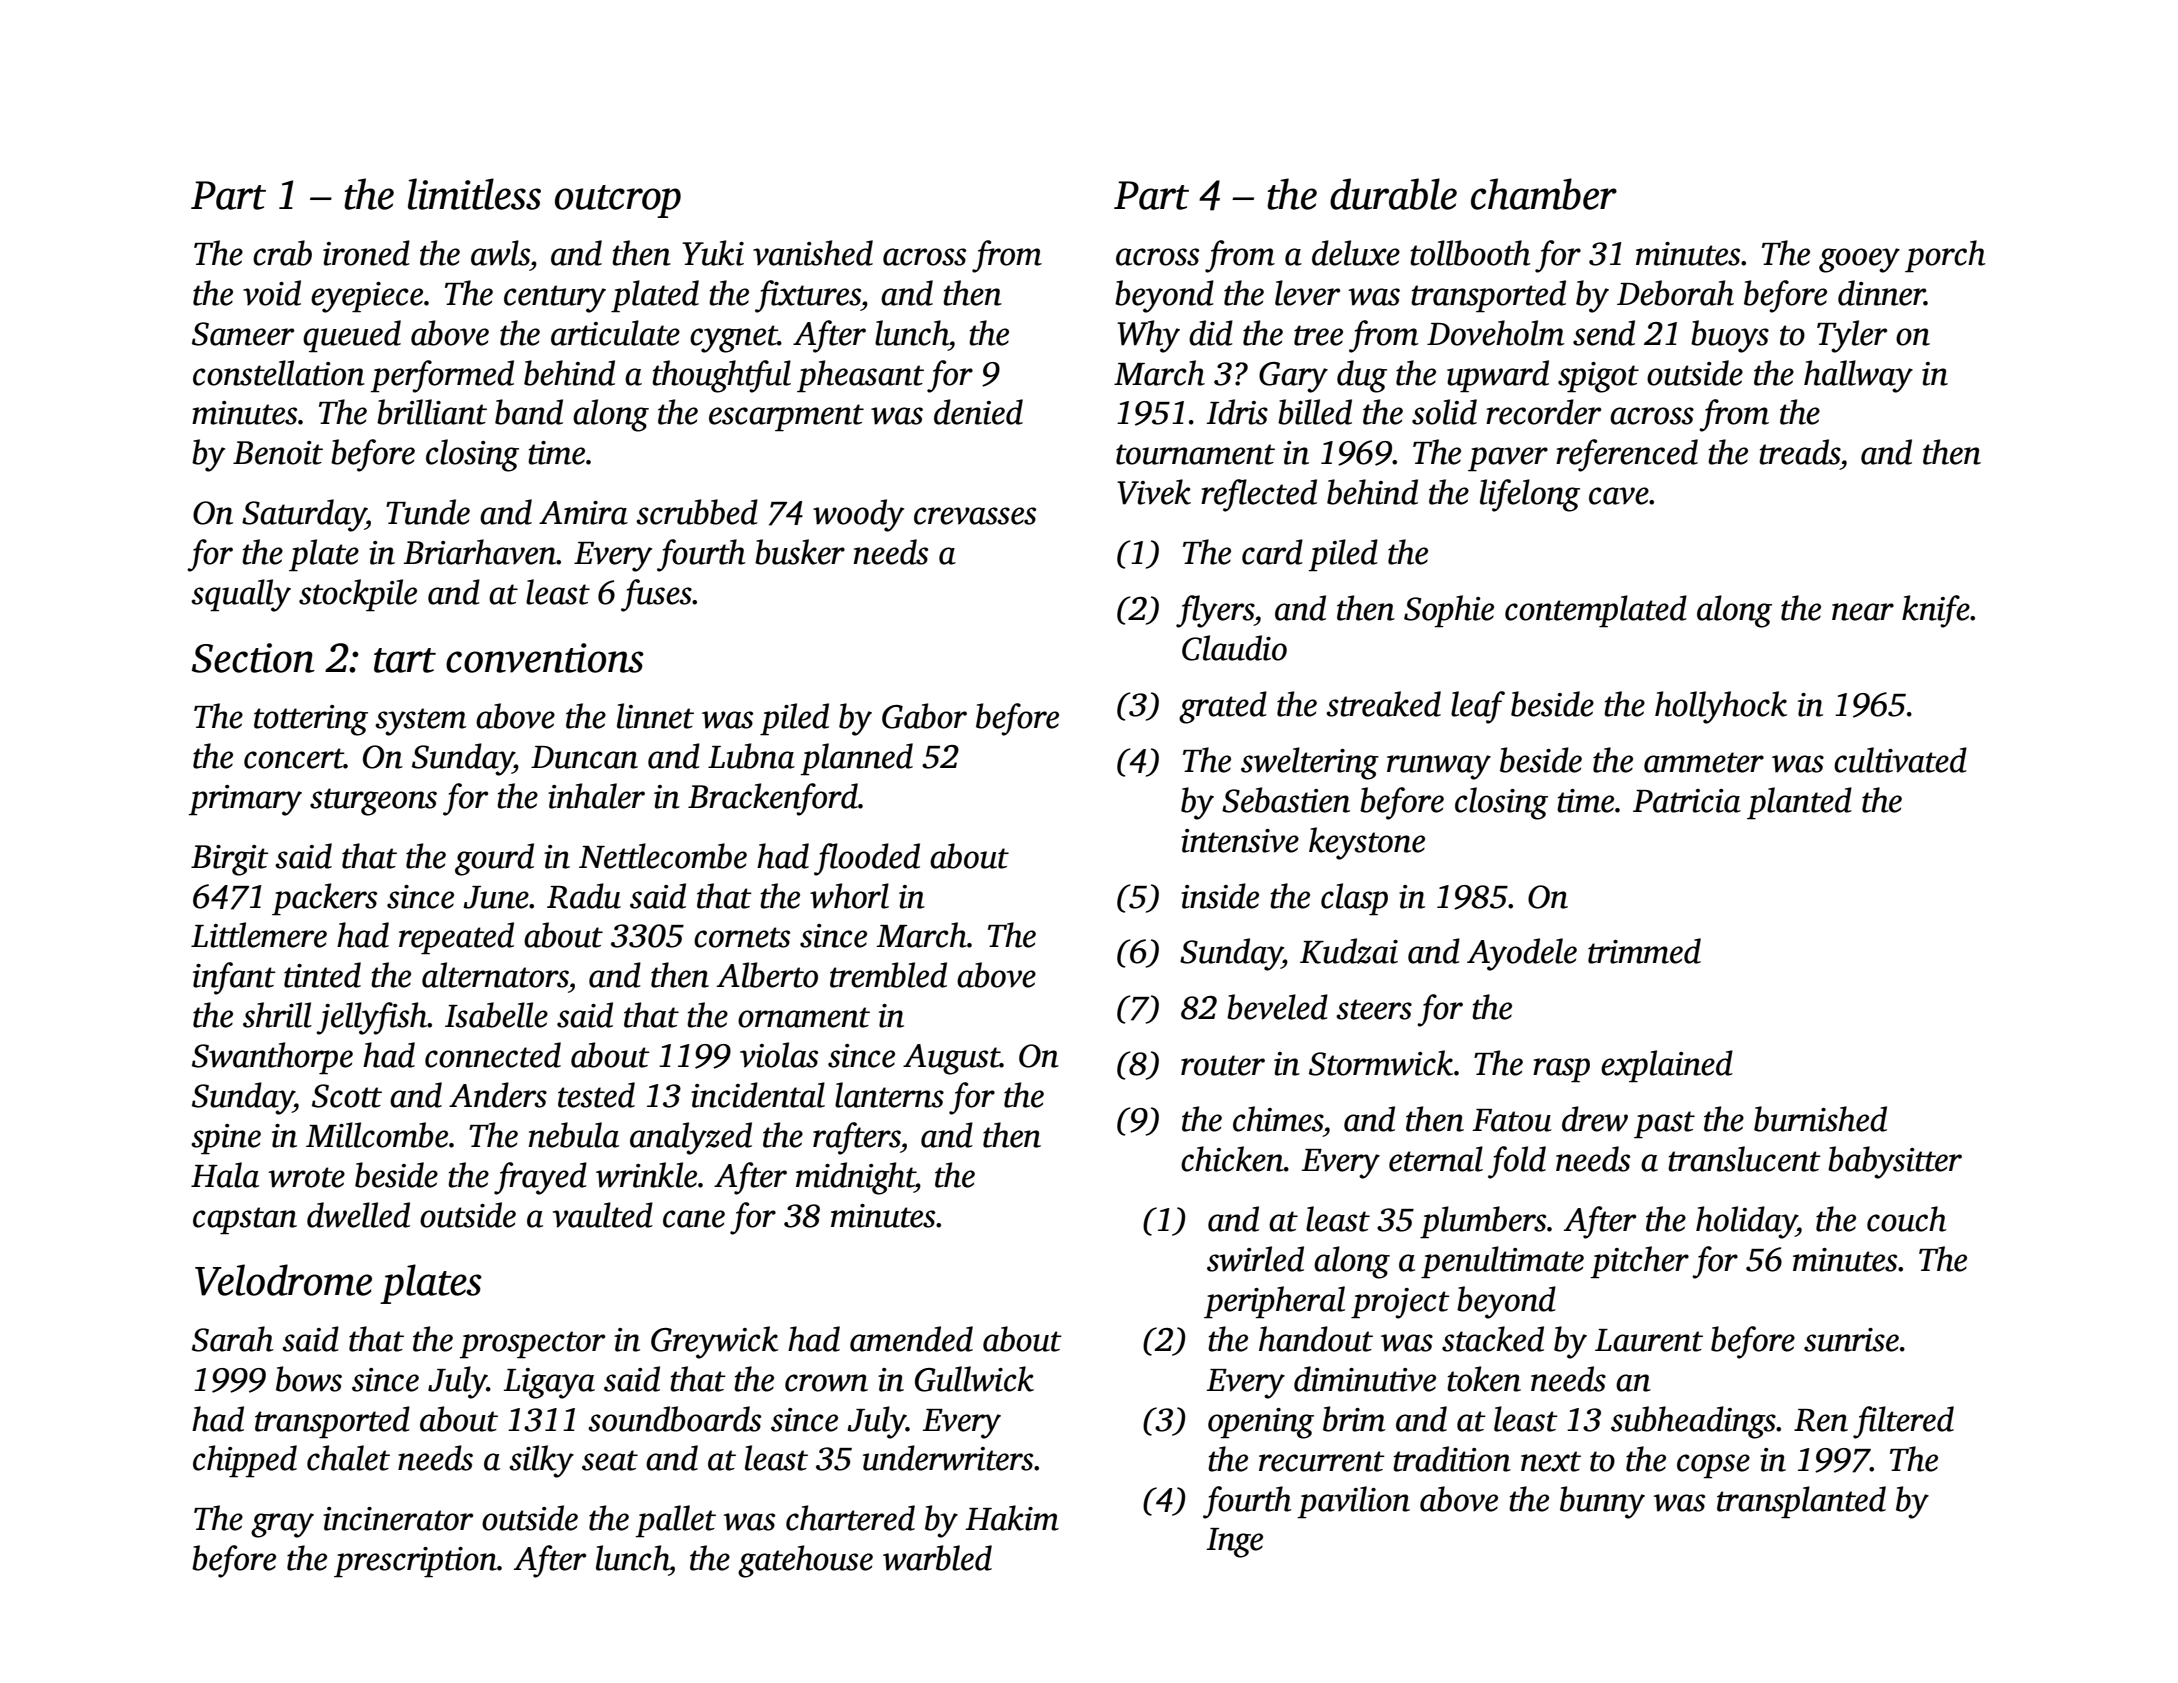 This document has width=2178, height=1683. I want to click on flyers, so click(1215, 611).
